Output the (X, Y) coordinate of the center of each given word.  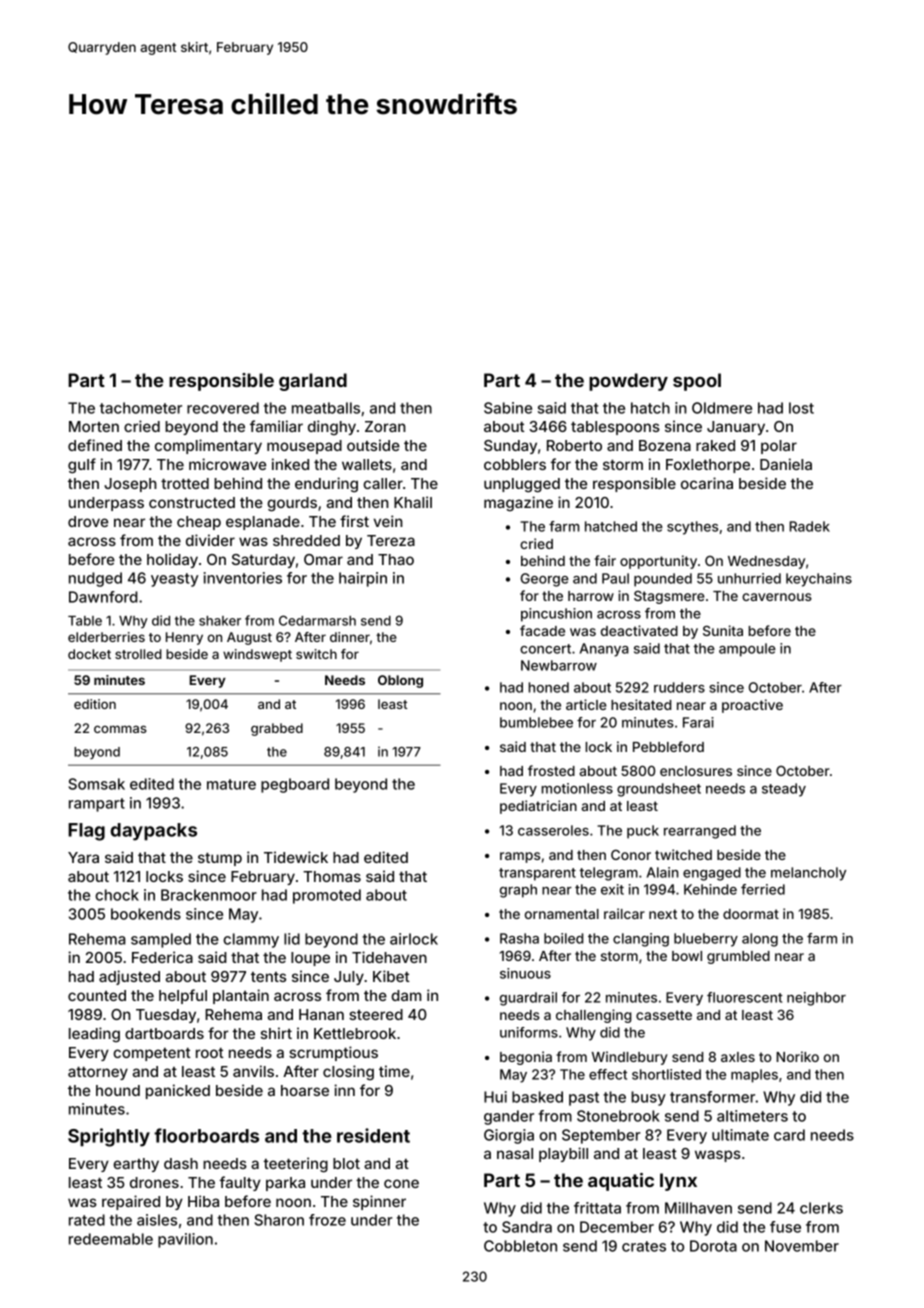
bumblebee (536, 722)
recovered (223, 408)
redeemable (111, 1239)
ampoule (747, 650)
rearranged (700, 832)
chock (117, 895)
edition (95, 704)
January (736, 428)
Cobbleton (520, 1246)
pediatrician (538, 807)
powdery (628, 382)
